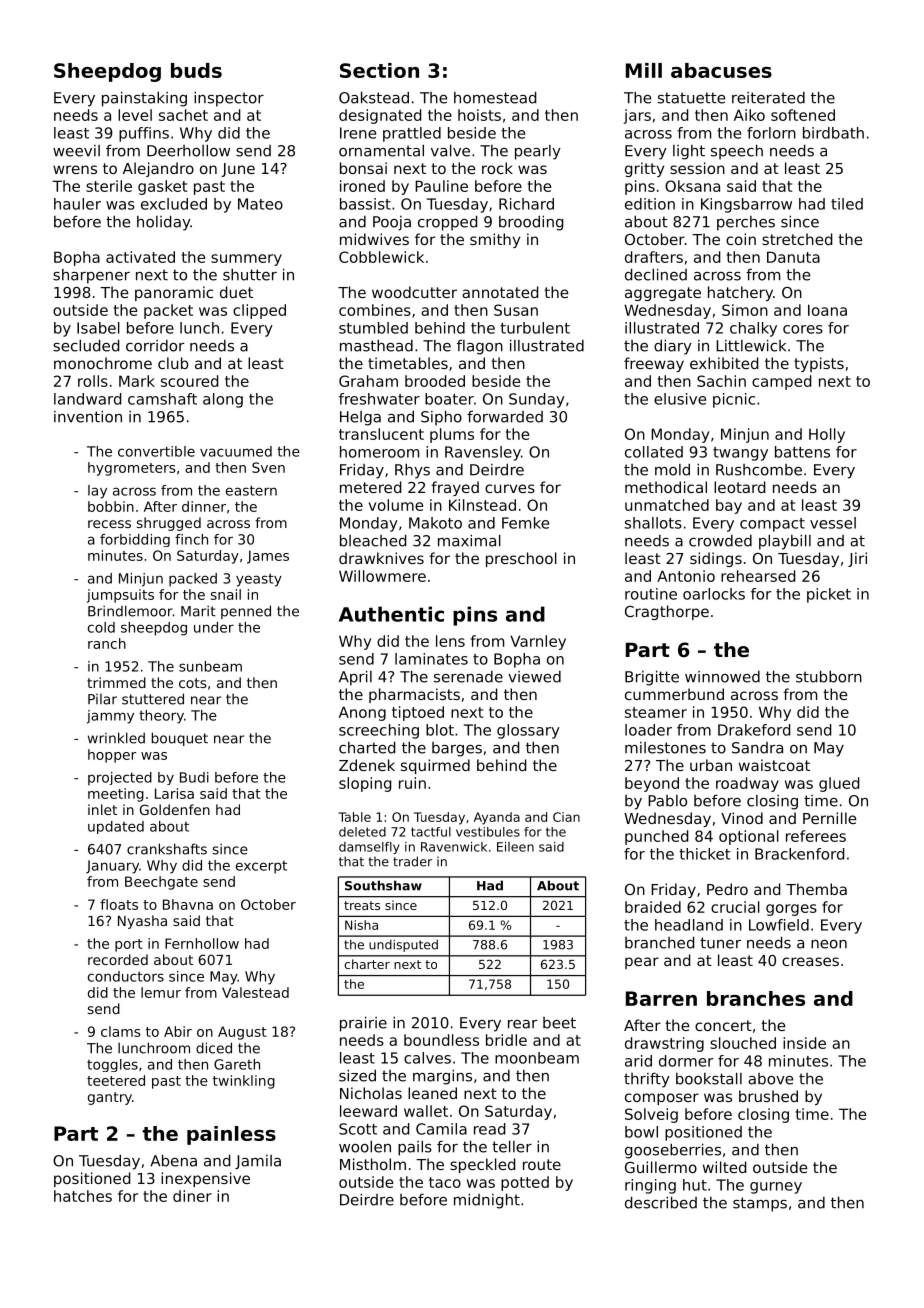 This screenshot has height=1308, width=924. What do you see at coordinates (521, 559) in the screenshot?
I see `preschool` at bounding box center [521, 559].
